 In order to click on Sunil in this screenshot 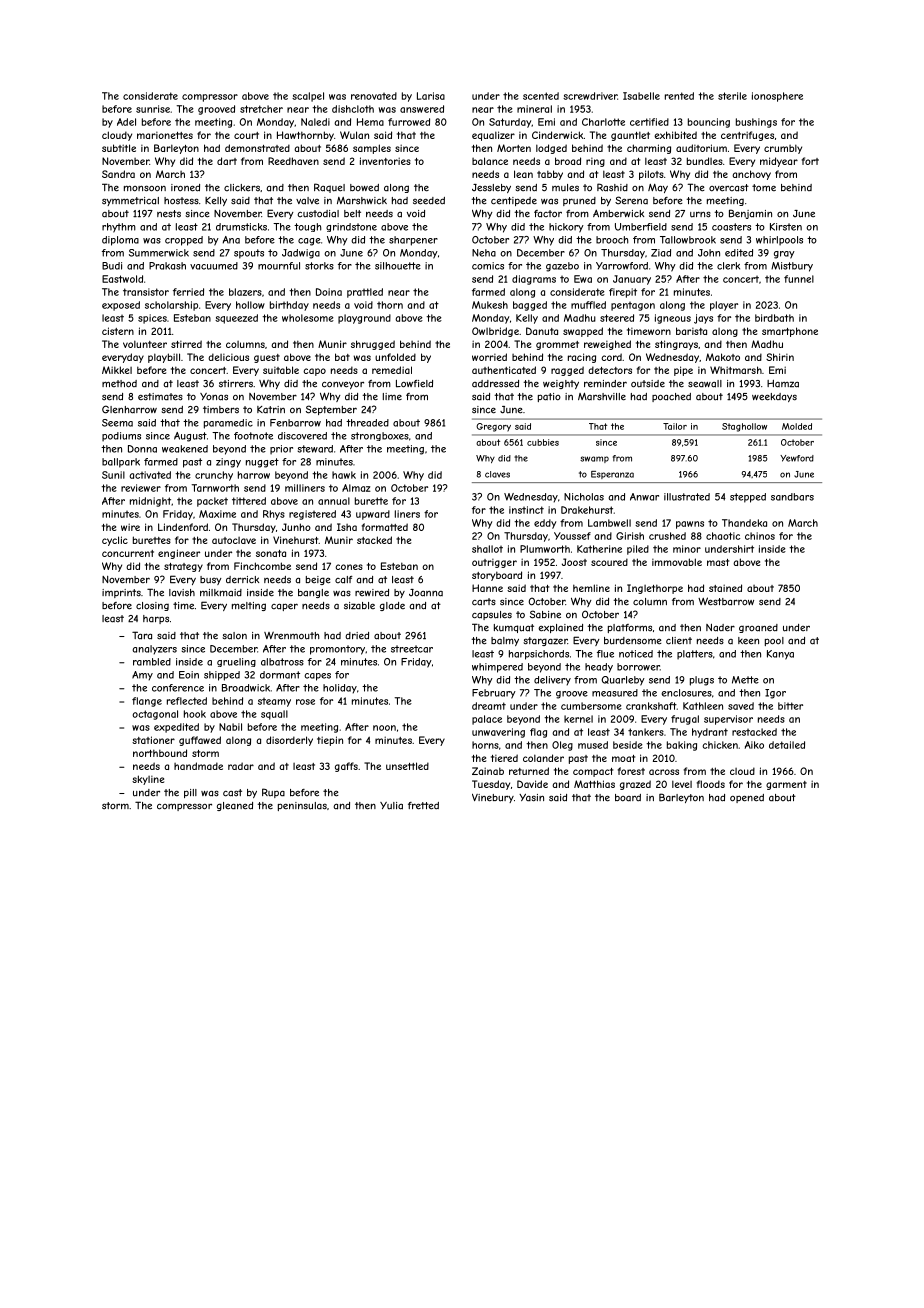, I will do `click(113, 475)`.
